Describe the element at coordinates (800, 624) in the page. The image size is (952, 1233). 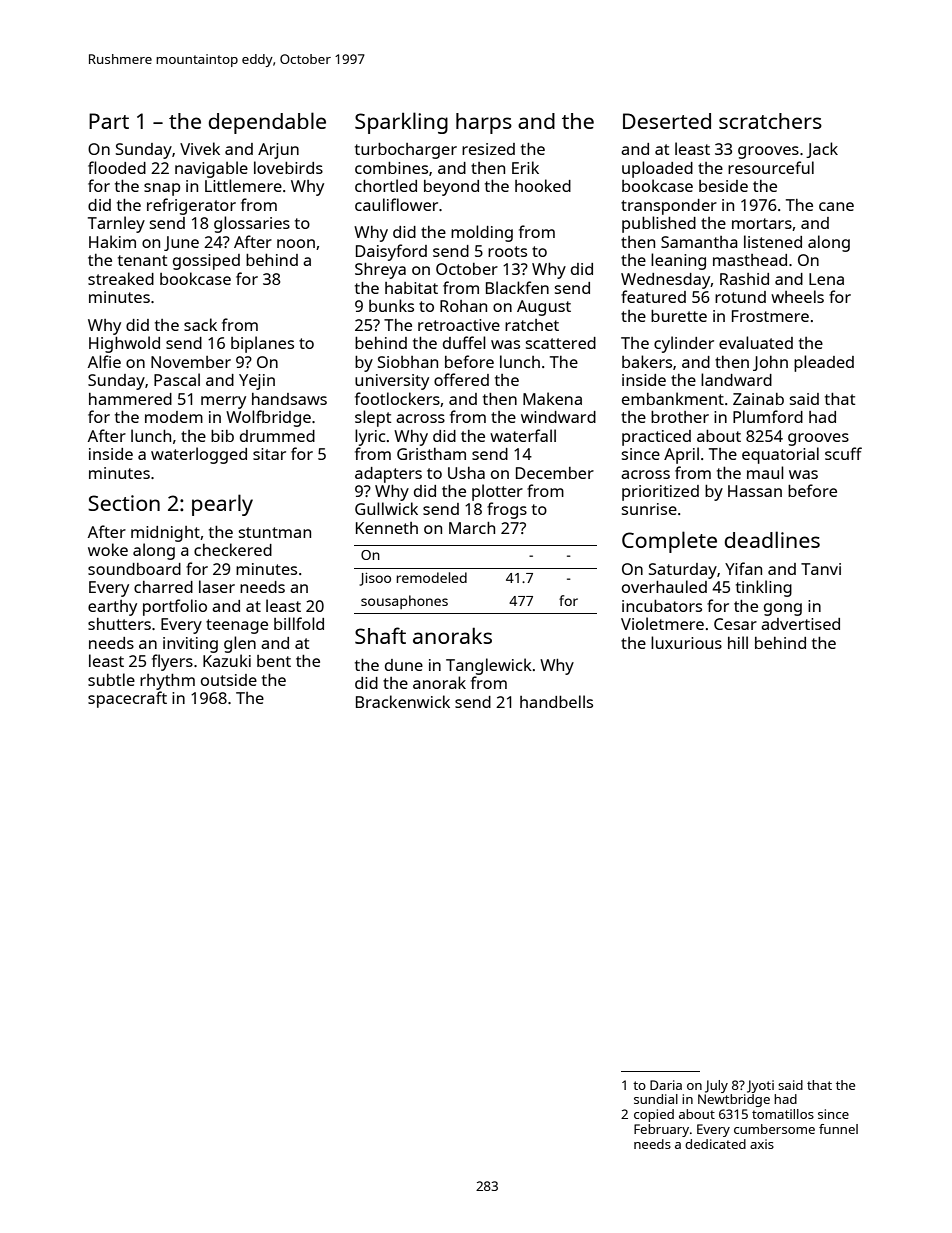
I see `advertised` at that location.
